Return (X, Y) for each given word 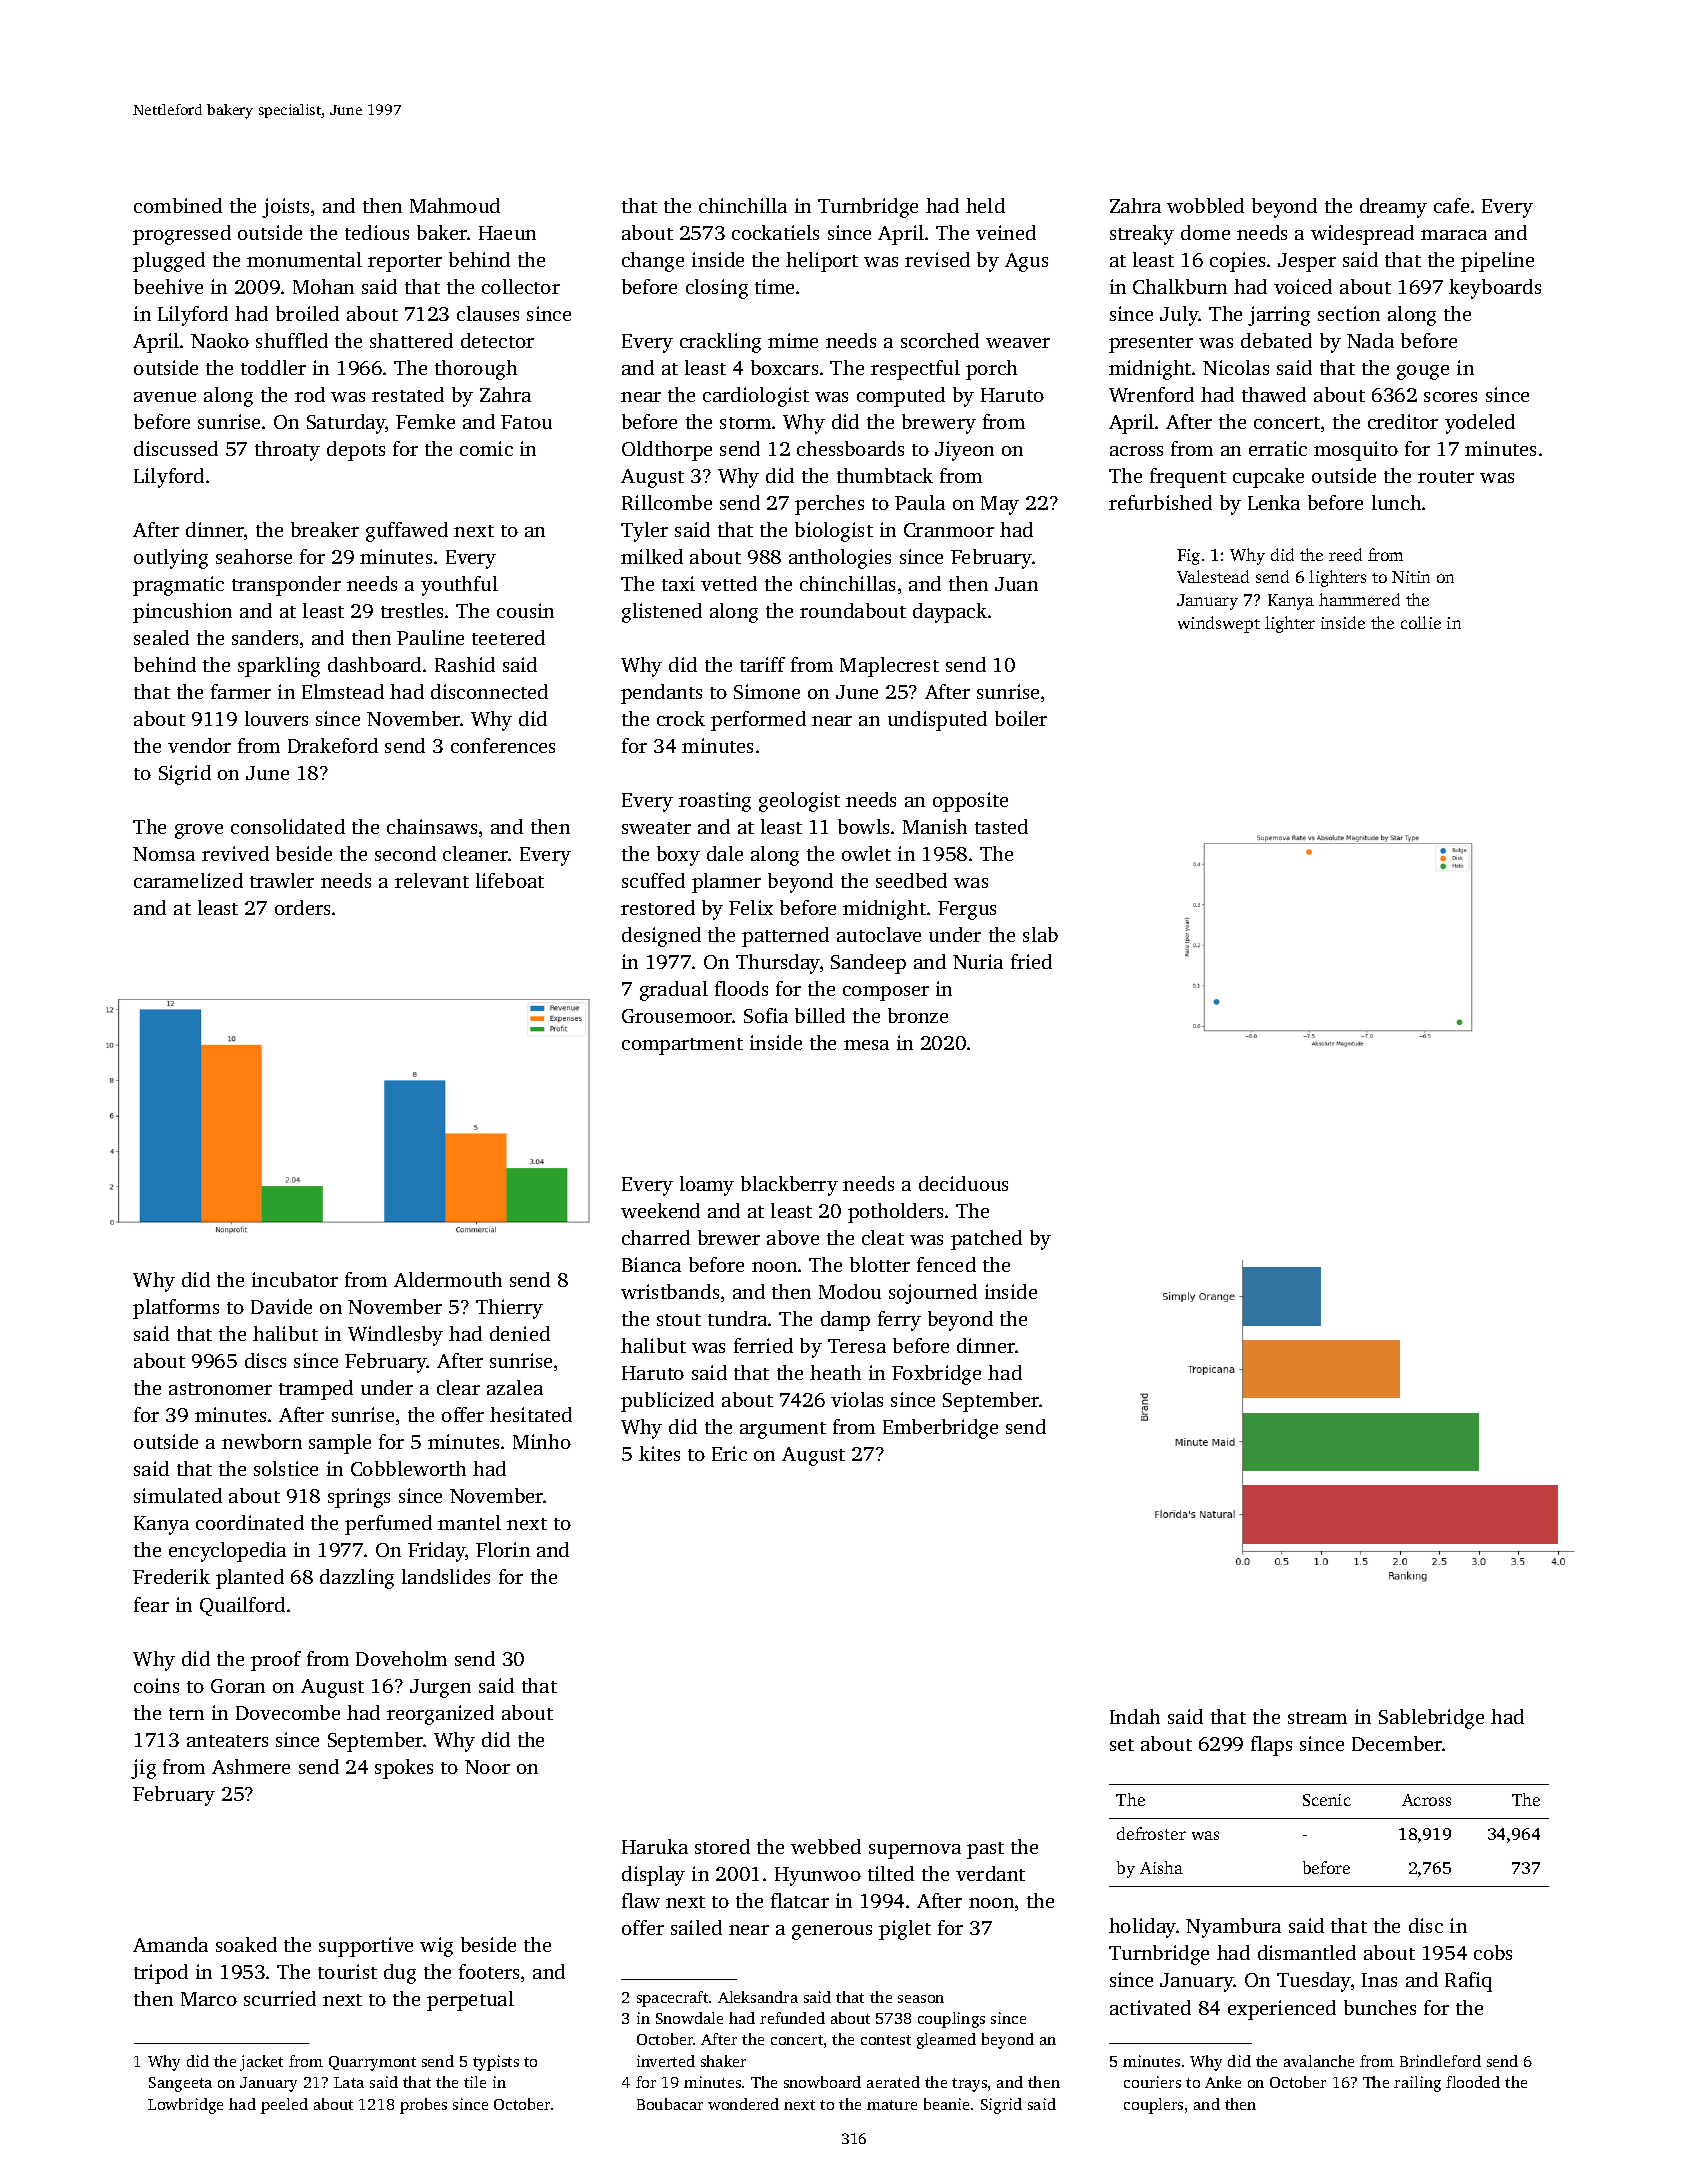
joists (285, 208)
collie (1421, 622)
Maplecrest (889, 667)
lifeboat (510, 880)
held (985, 205)
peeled (284, 2106)
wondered (743, 2104)
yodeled (1480, 424)
